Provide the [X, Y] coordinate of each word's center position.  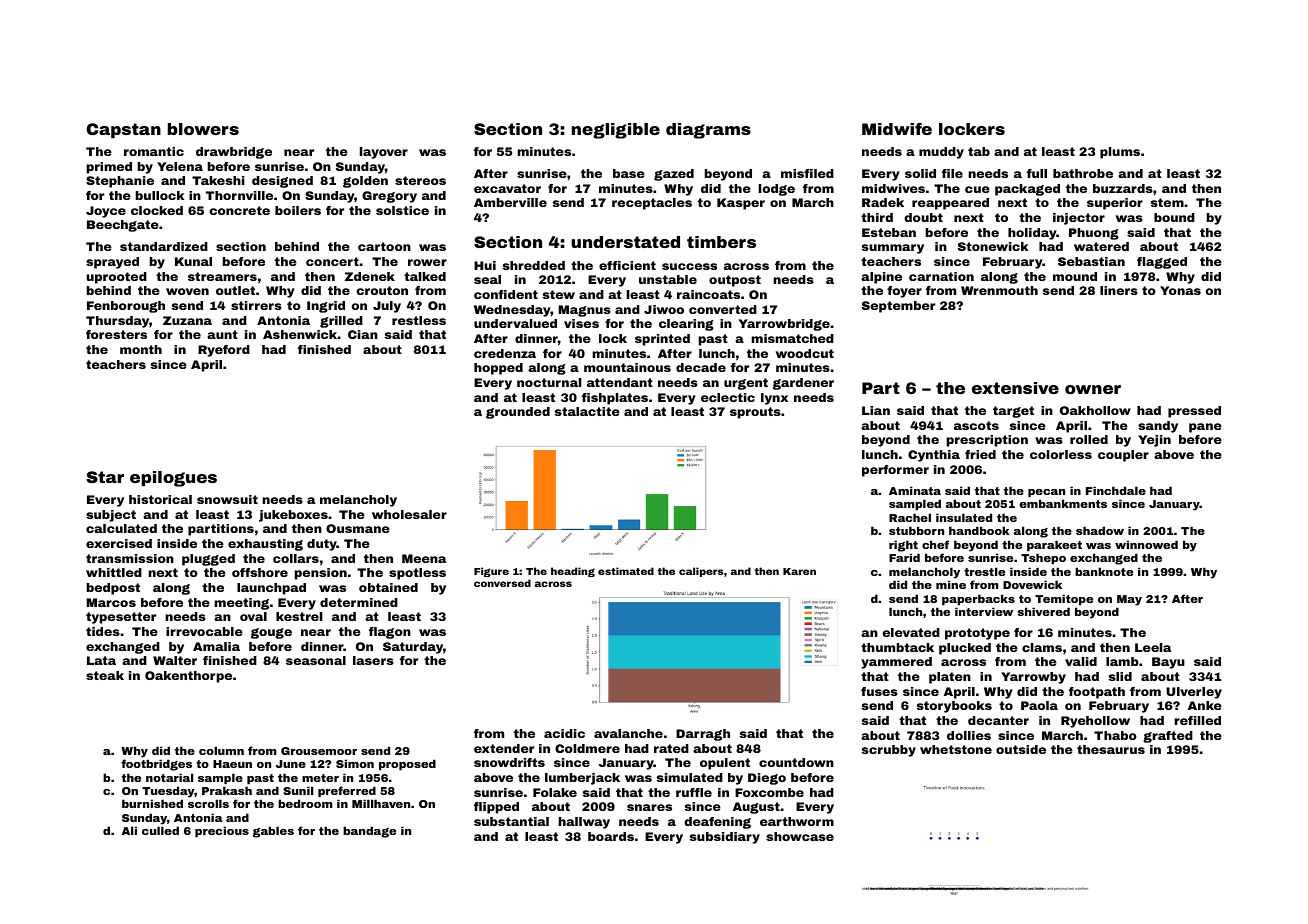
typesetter [121, 618]
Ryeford [224, 351]
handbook [979, 530]
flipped [496, 808]
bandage [369, 832]
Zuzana [187, 320]
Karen [799, 571]
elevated [911, 632]
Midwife [897, 129]
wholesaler [409, 514]
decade [701, 367]
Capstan [124, 131]
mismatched [792, 338]
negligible [615, 131]
